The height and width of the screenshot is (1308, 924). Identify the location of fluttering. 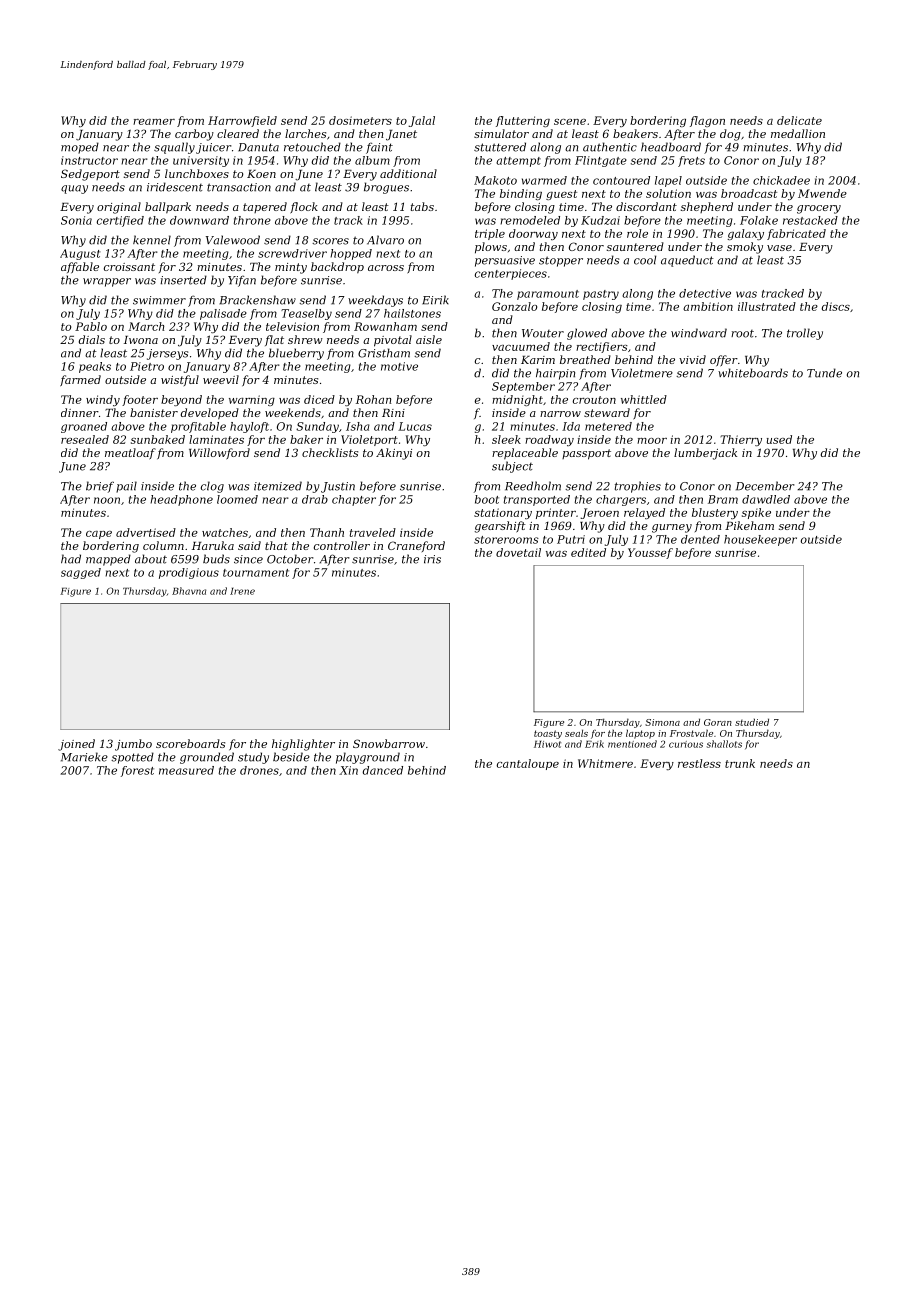
(523, 121).
